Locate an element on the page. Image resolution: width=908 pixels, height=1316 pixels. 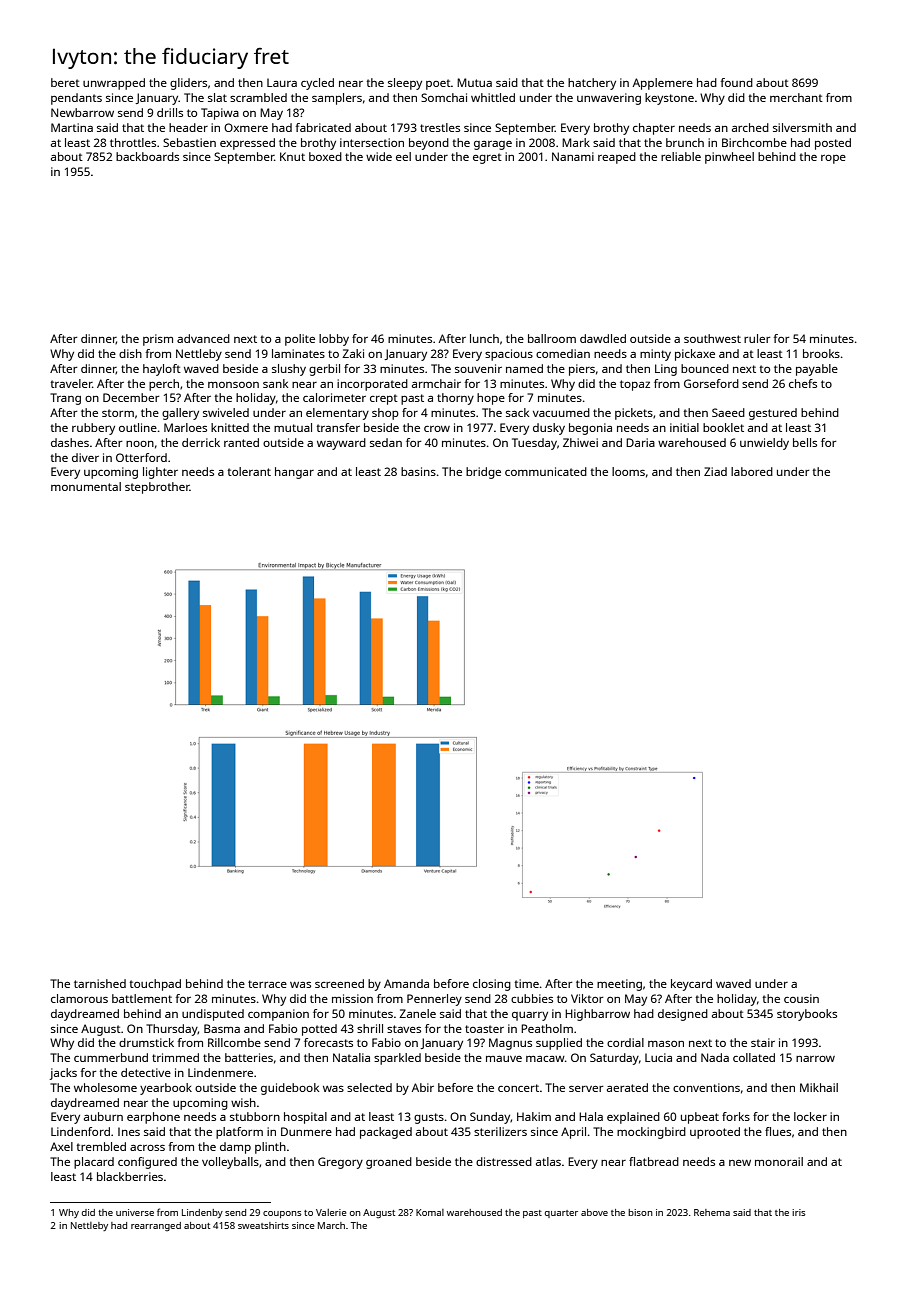
time is located at coordinates (526, 983).
